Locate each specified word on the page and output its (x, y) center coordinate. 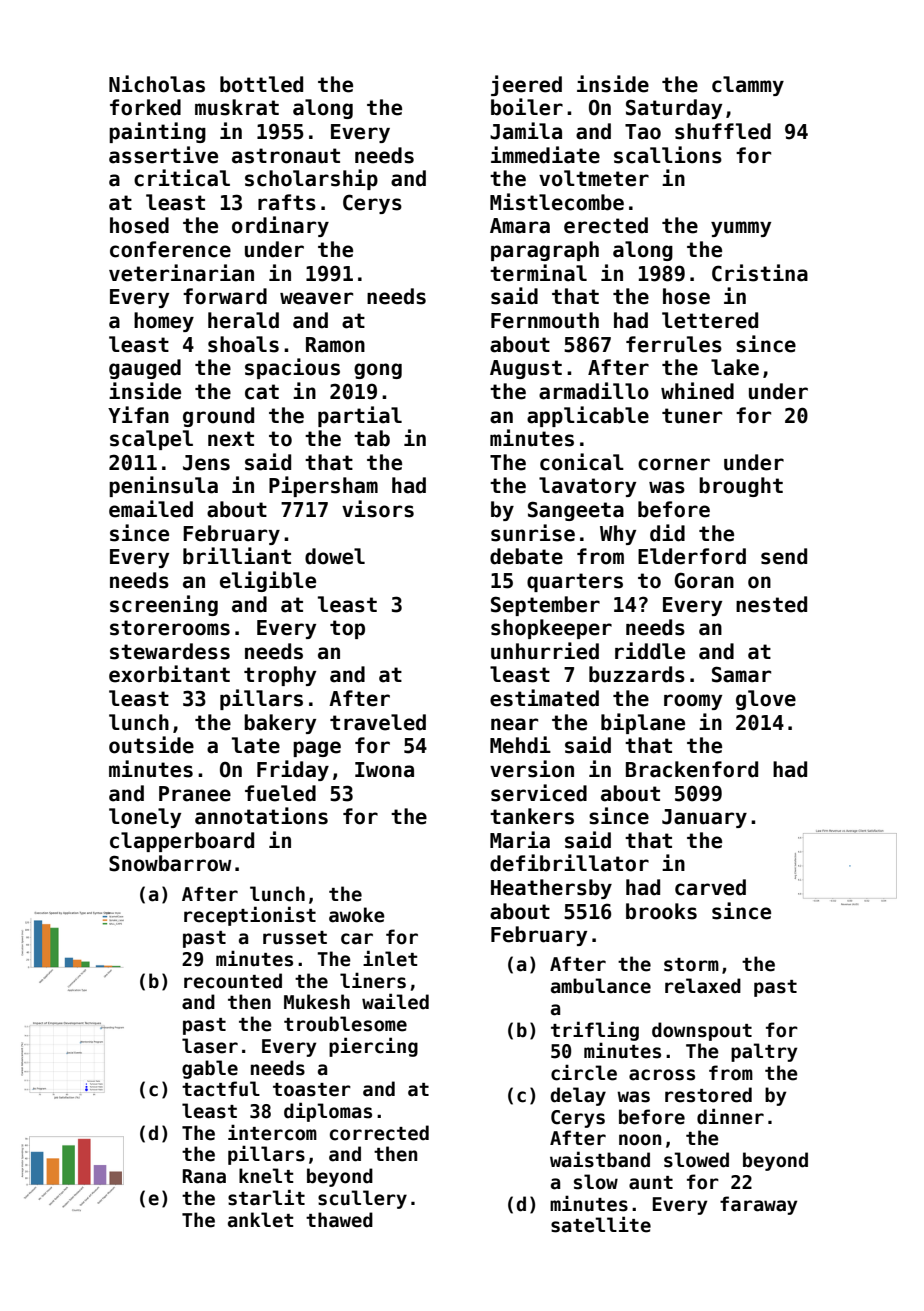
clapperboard (182, 842)
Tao (643, 132)
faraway (759, 1205)
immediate (545, 155)
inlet (390, 958)
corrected (379, 1133)
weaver (316, 298)
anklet (260, 1220)
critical (182, 178)
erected (606, 225)
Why (618, 535)
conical (582, 462)
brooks (661, 911)
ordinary (280, 226)
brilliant (237, 556)
